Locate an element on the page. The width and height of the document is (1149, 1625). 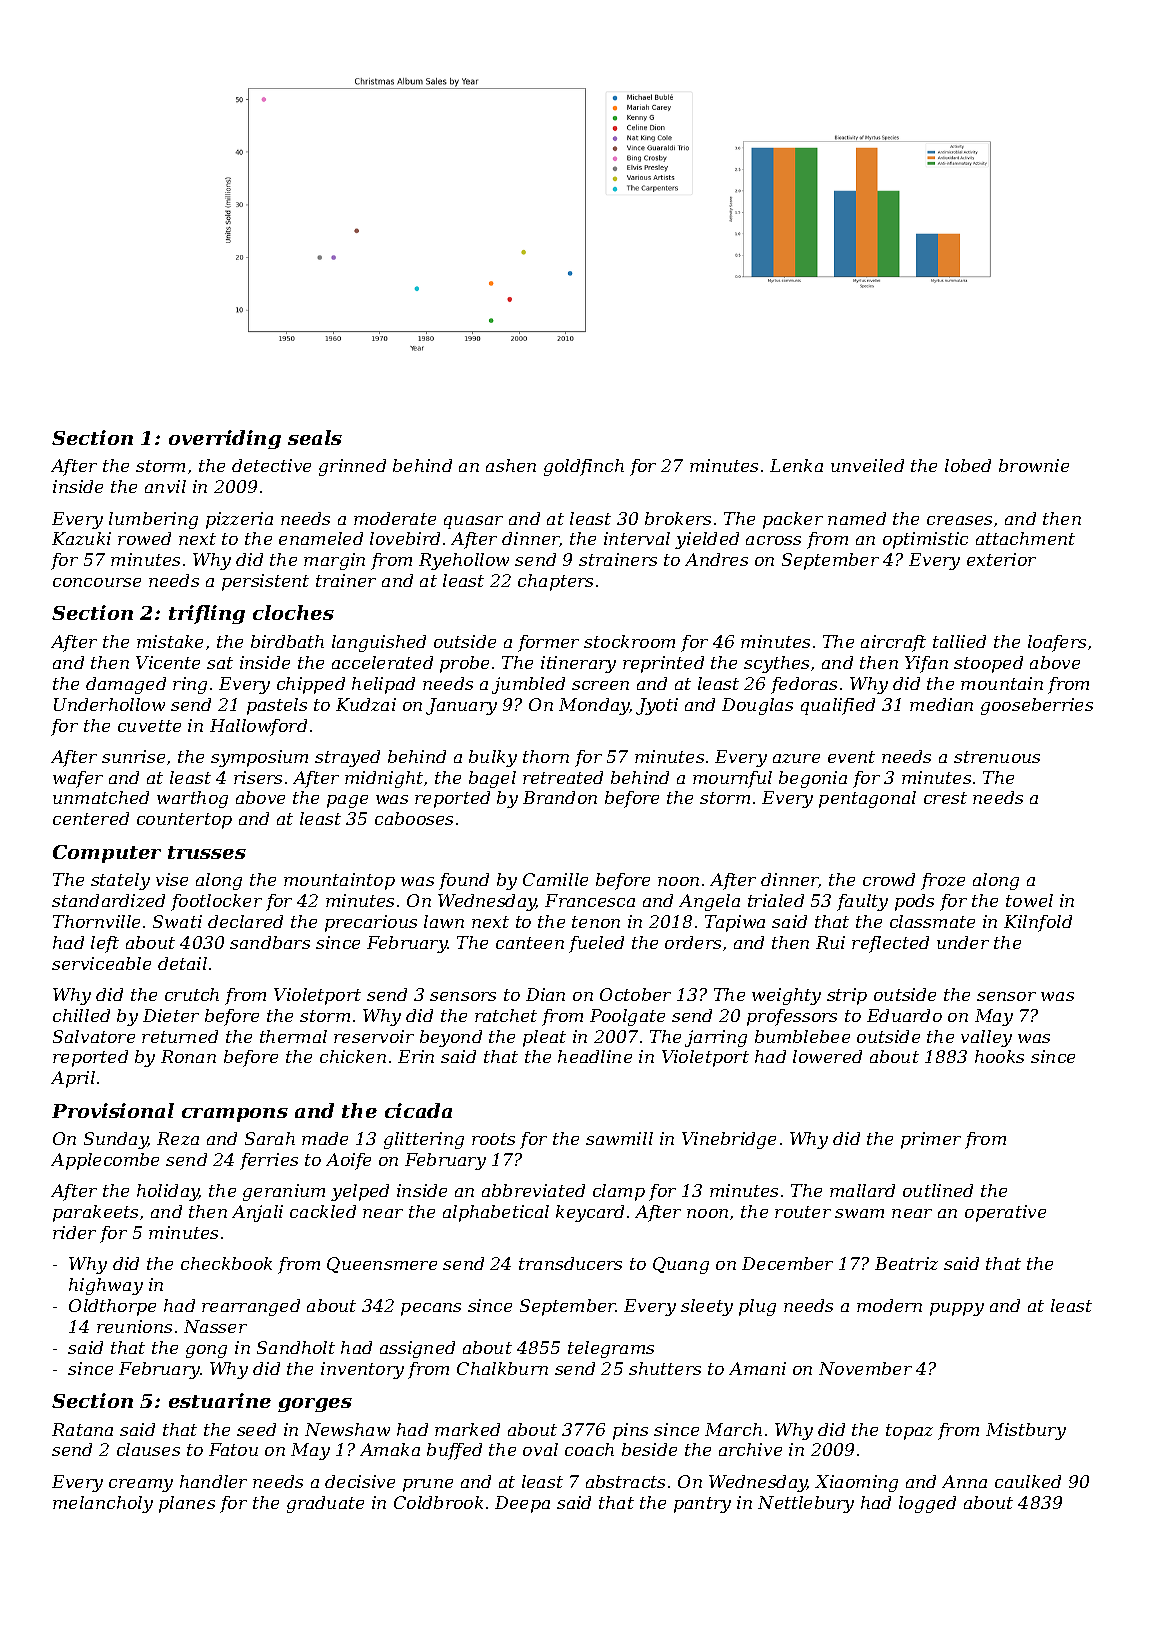
crest is located at coordinates (945, 798).
